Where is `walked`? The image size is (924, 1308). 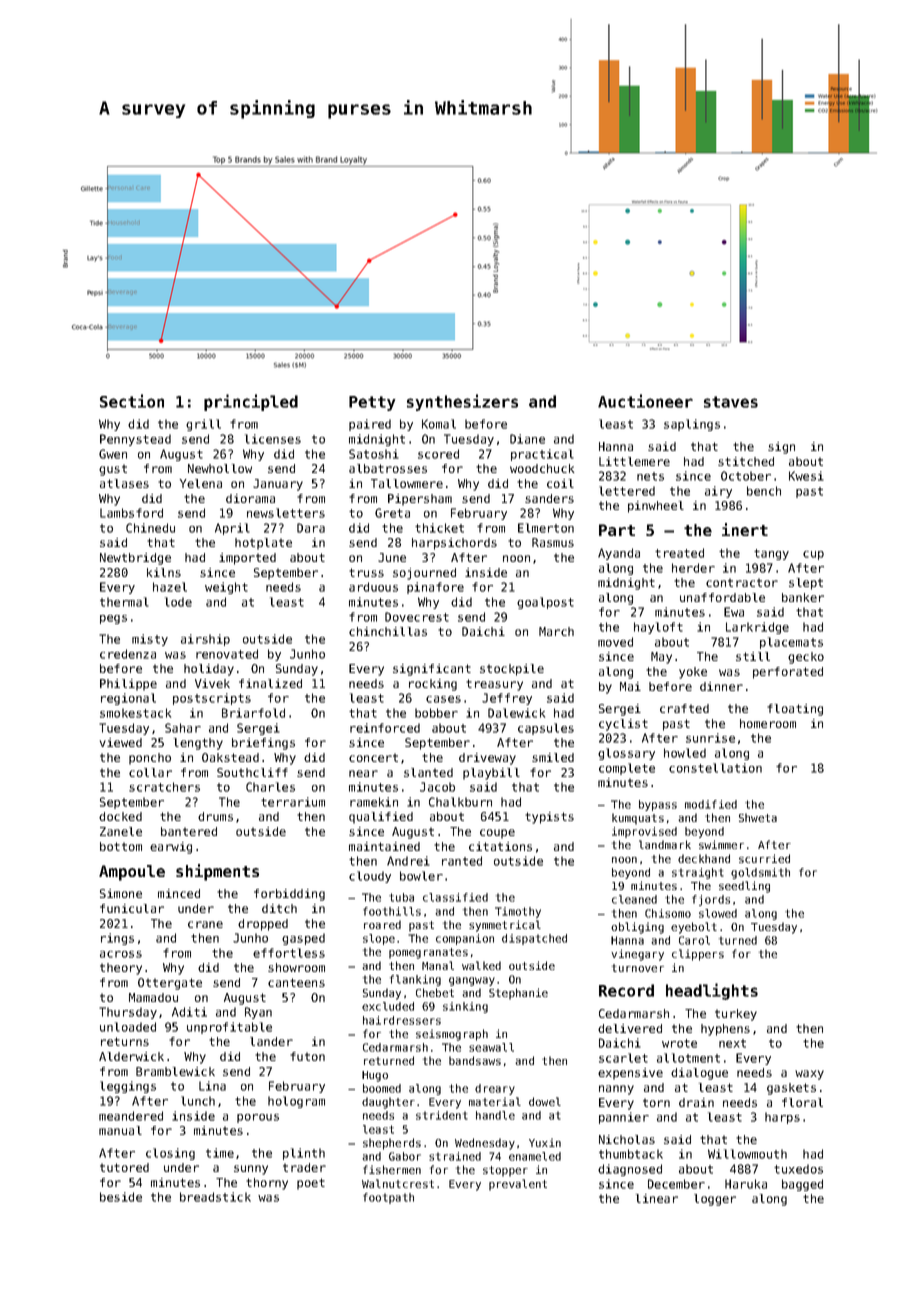 walked is located at coordinates (481, 965).
